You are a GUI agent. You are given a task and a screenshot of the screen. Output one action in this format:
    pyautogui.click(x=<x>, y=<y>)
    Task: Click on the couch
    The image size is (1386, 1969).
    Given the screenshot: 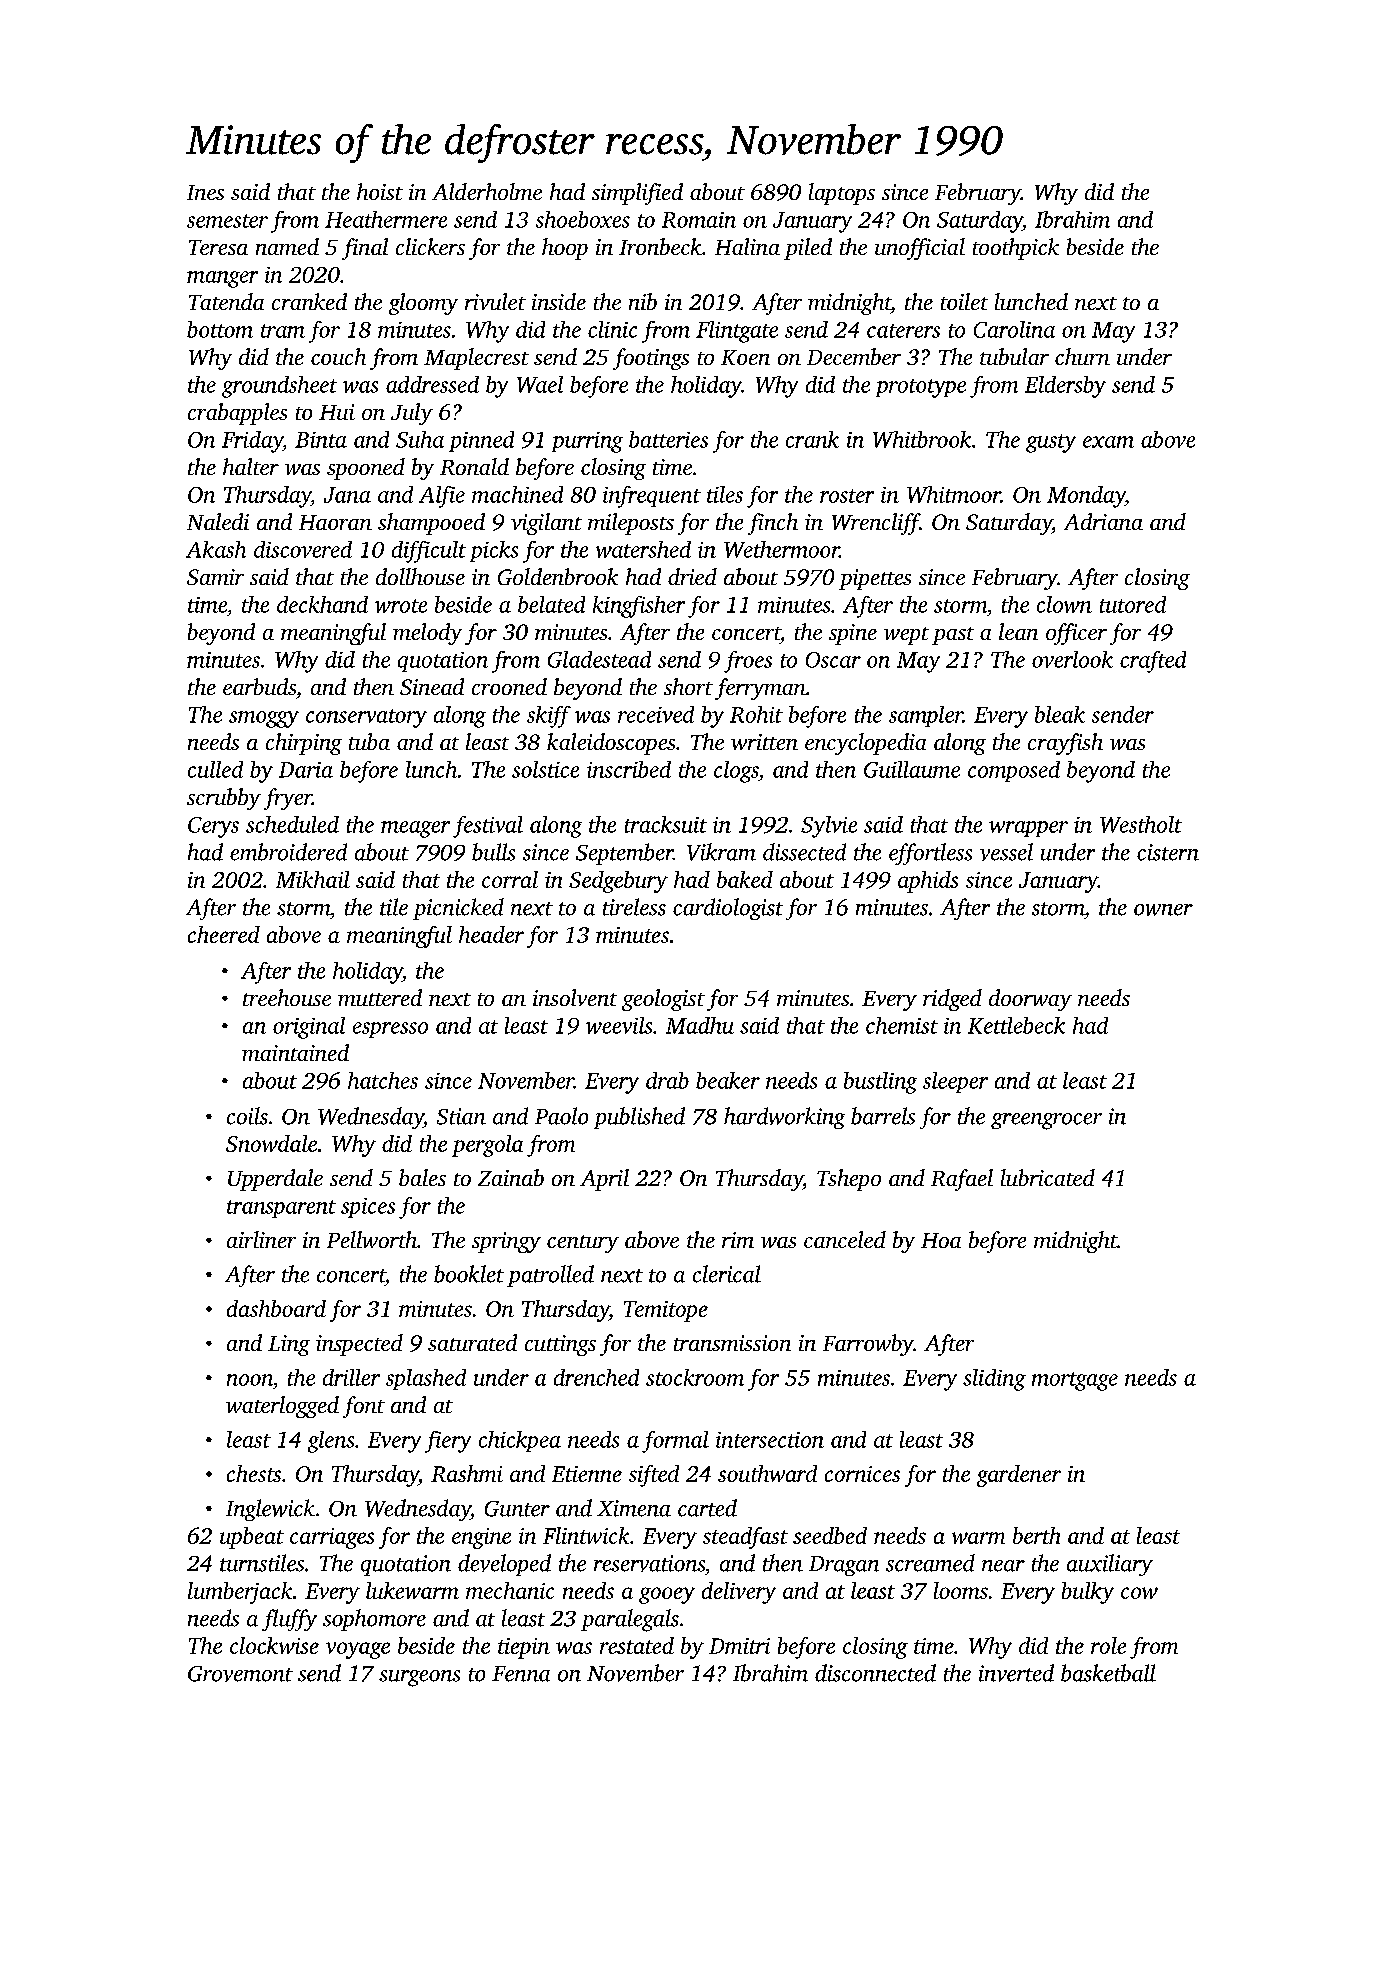 What is the action you would take?
    pyautogui.click(x=338, y=356)
